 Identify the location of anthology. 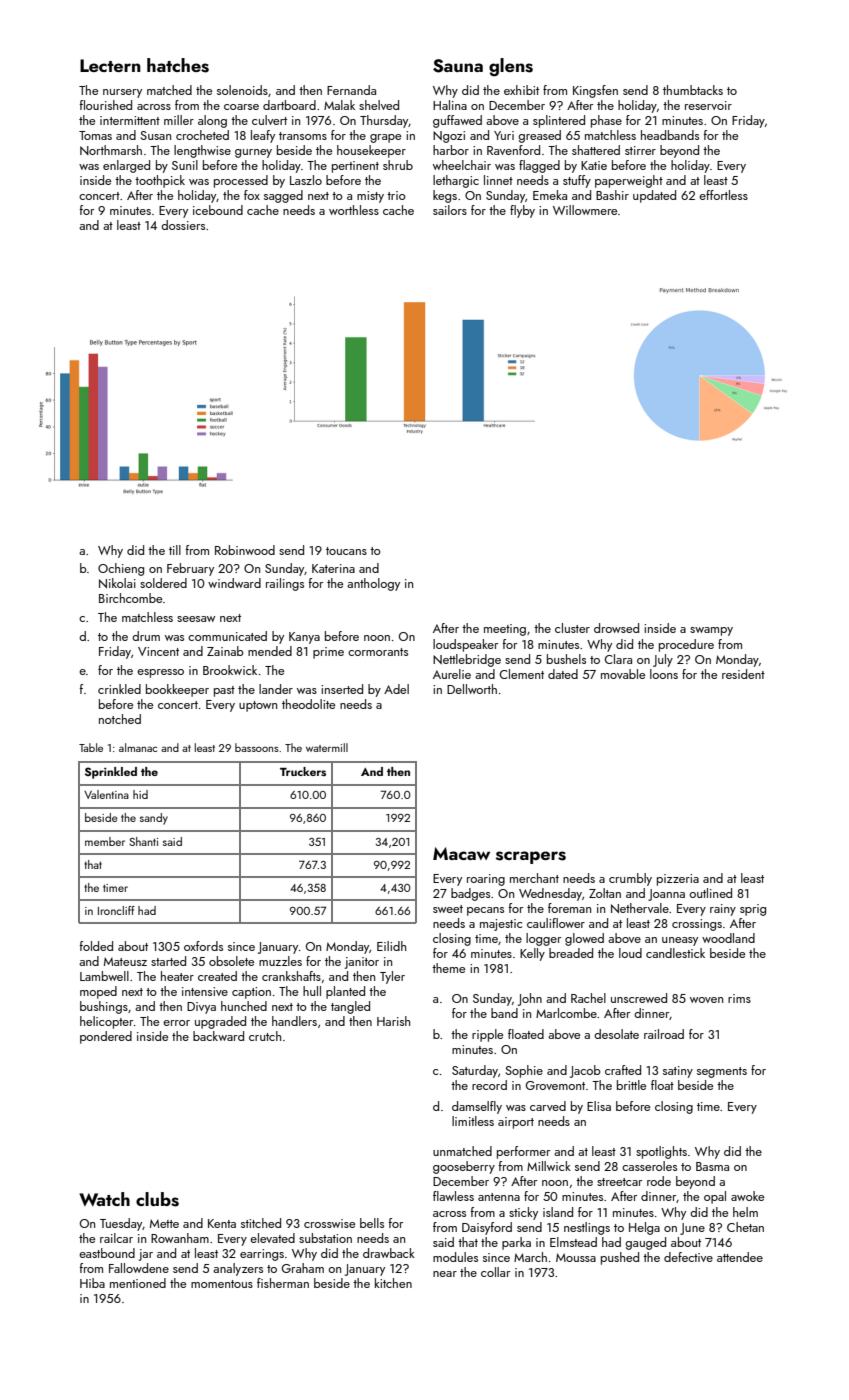
(373, 584).
